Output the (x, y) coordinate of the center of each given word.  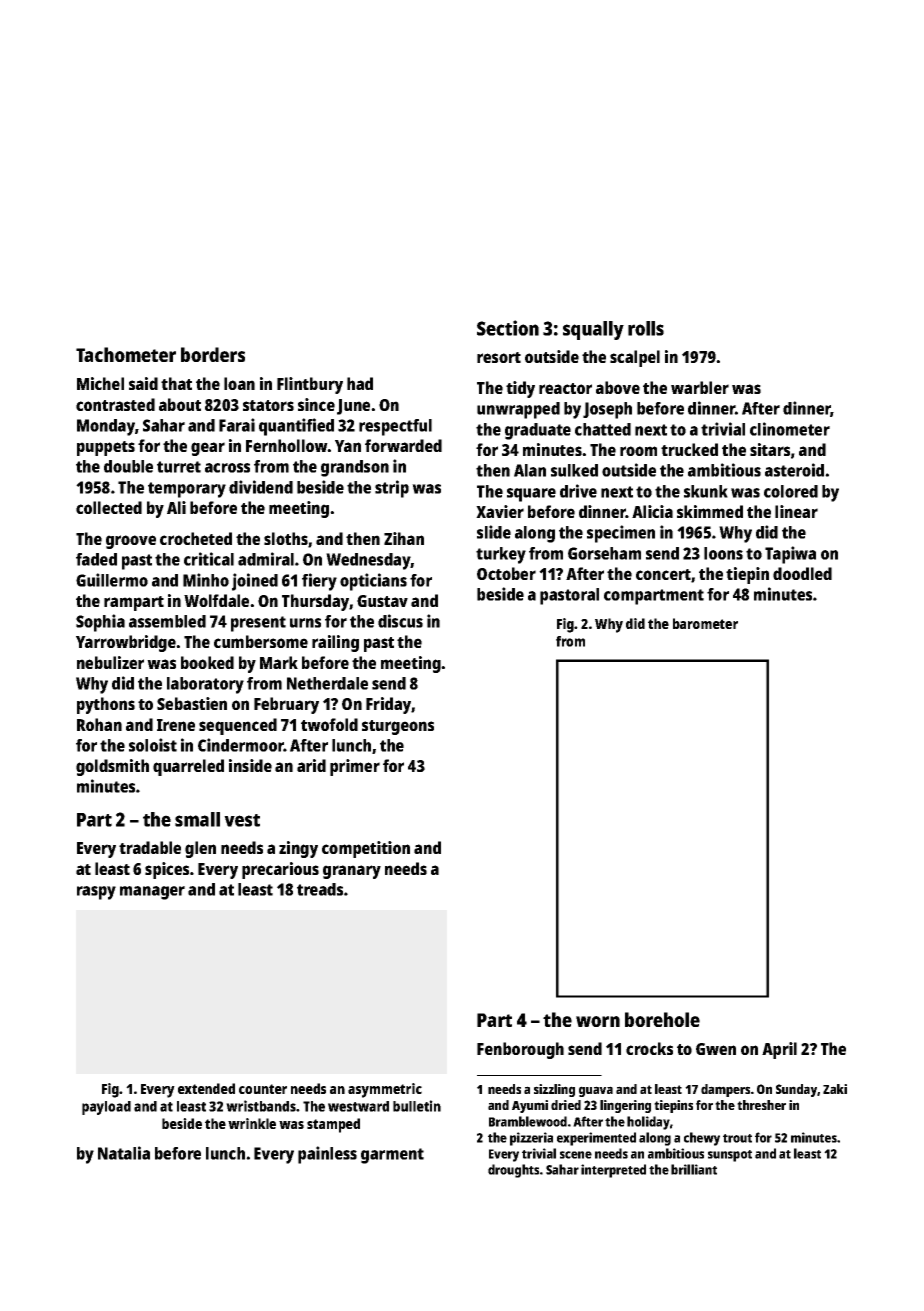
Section (508, 328)
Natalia (124, 1153)
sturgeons (398, 727)
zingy (298, 849)
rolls (646, 328)
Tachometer (126, 354)
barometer (705, 623)
